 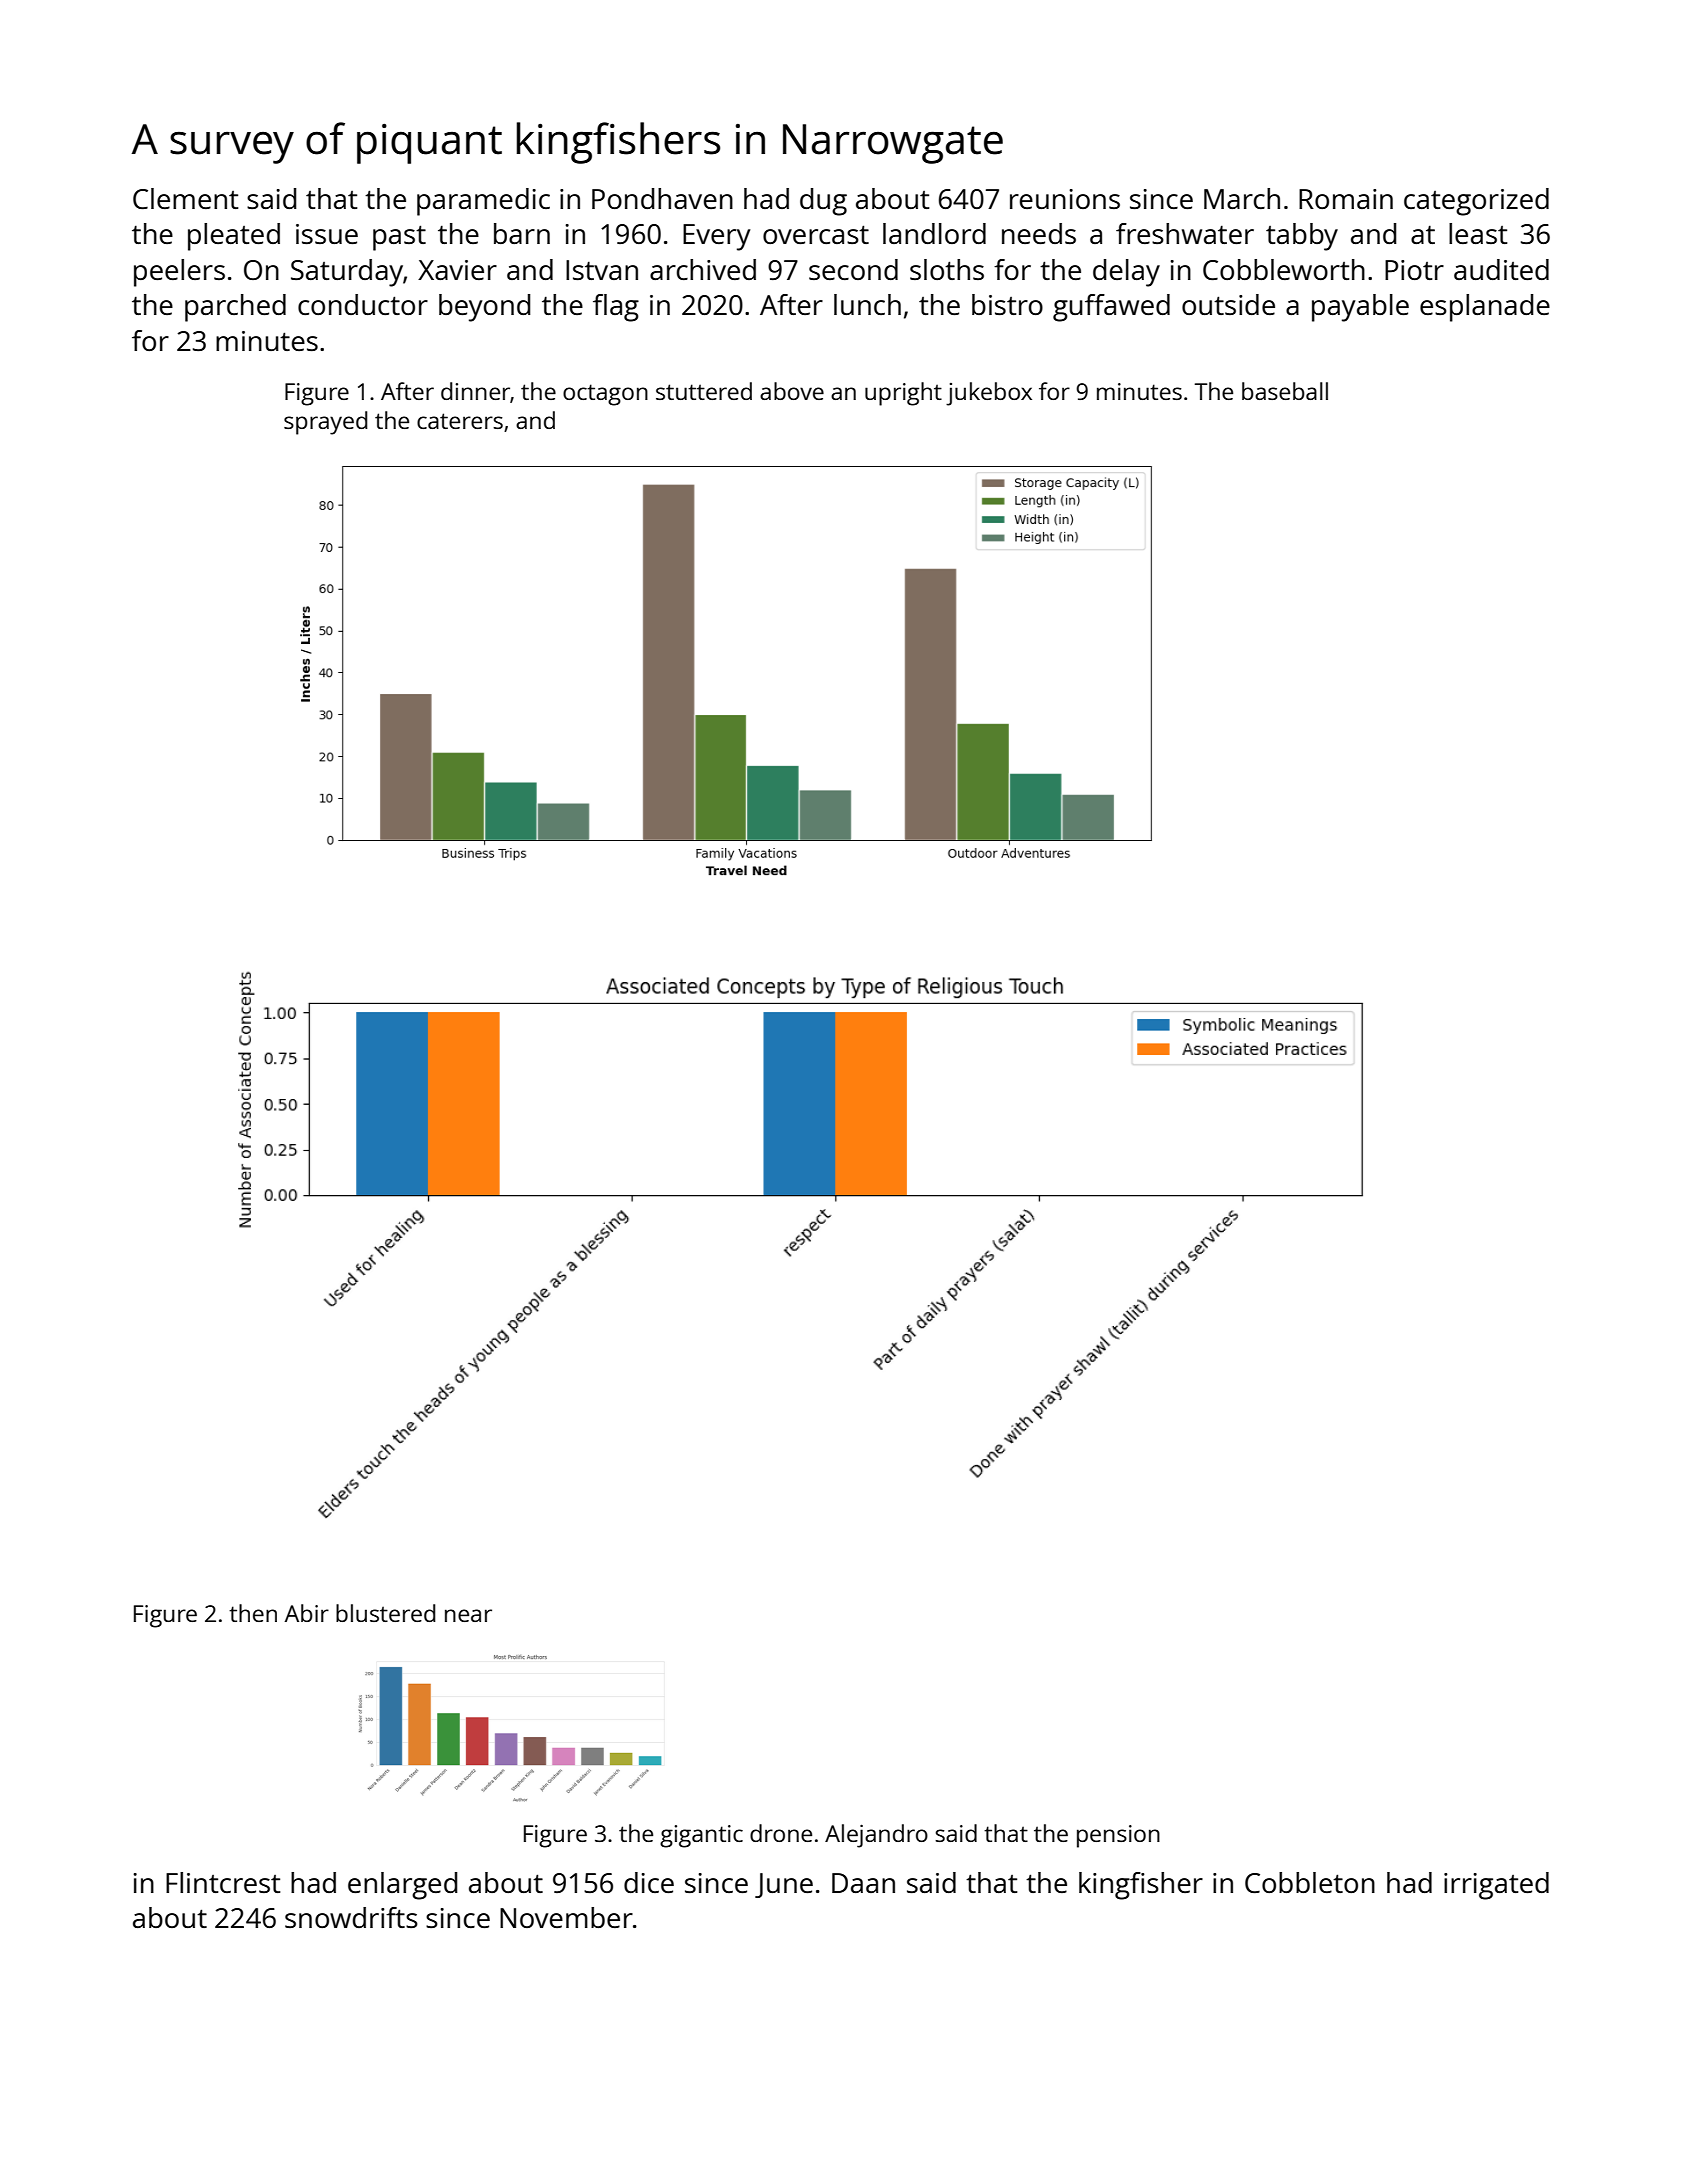 I want to click on blustered, so click(x=385, y=1613).
